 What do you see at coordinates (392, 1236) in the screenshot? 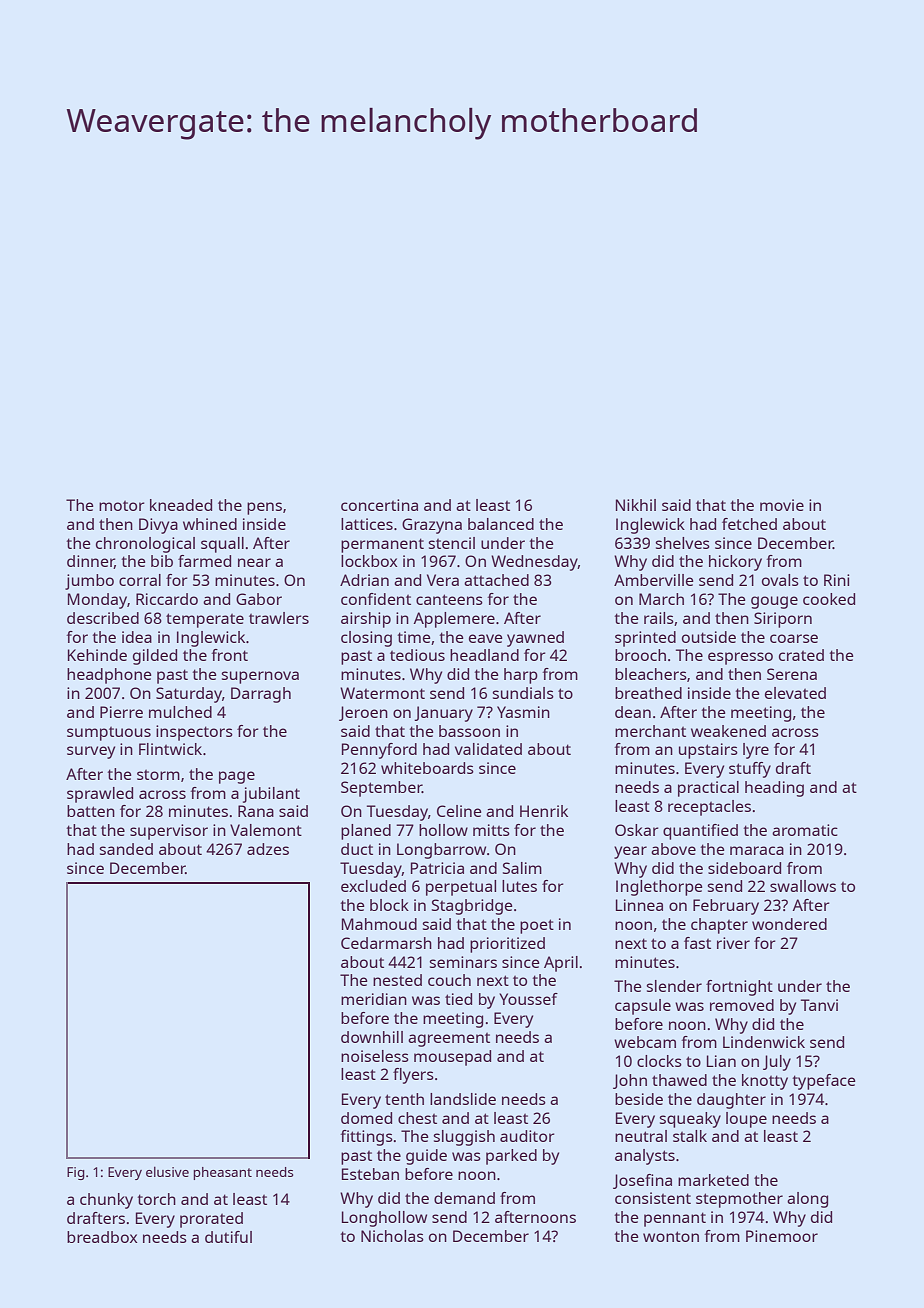
I see `Nicholas` at bounding box center [392, 1236].
